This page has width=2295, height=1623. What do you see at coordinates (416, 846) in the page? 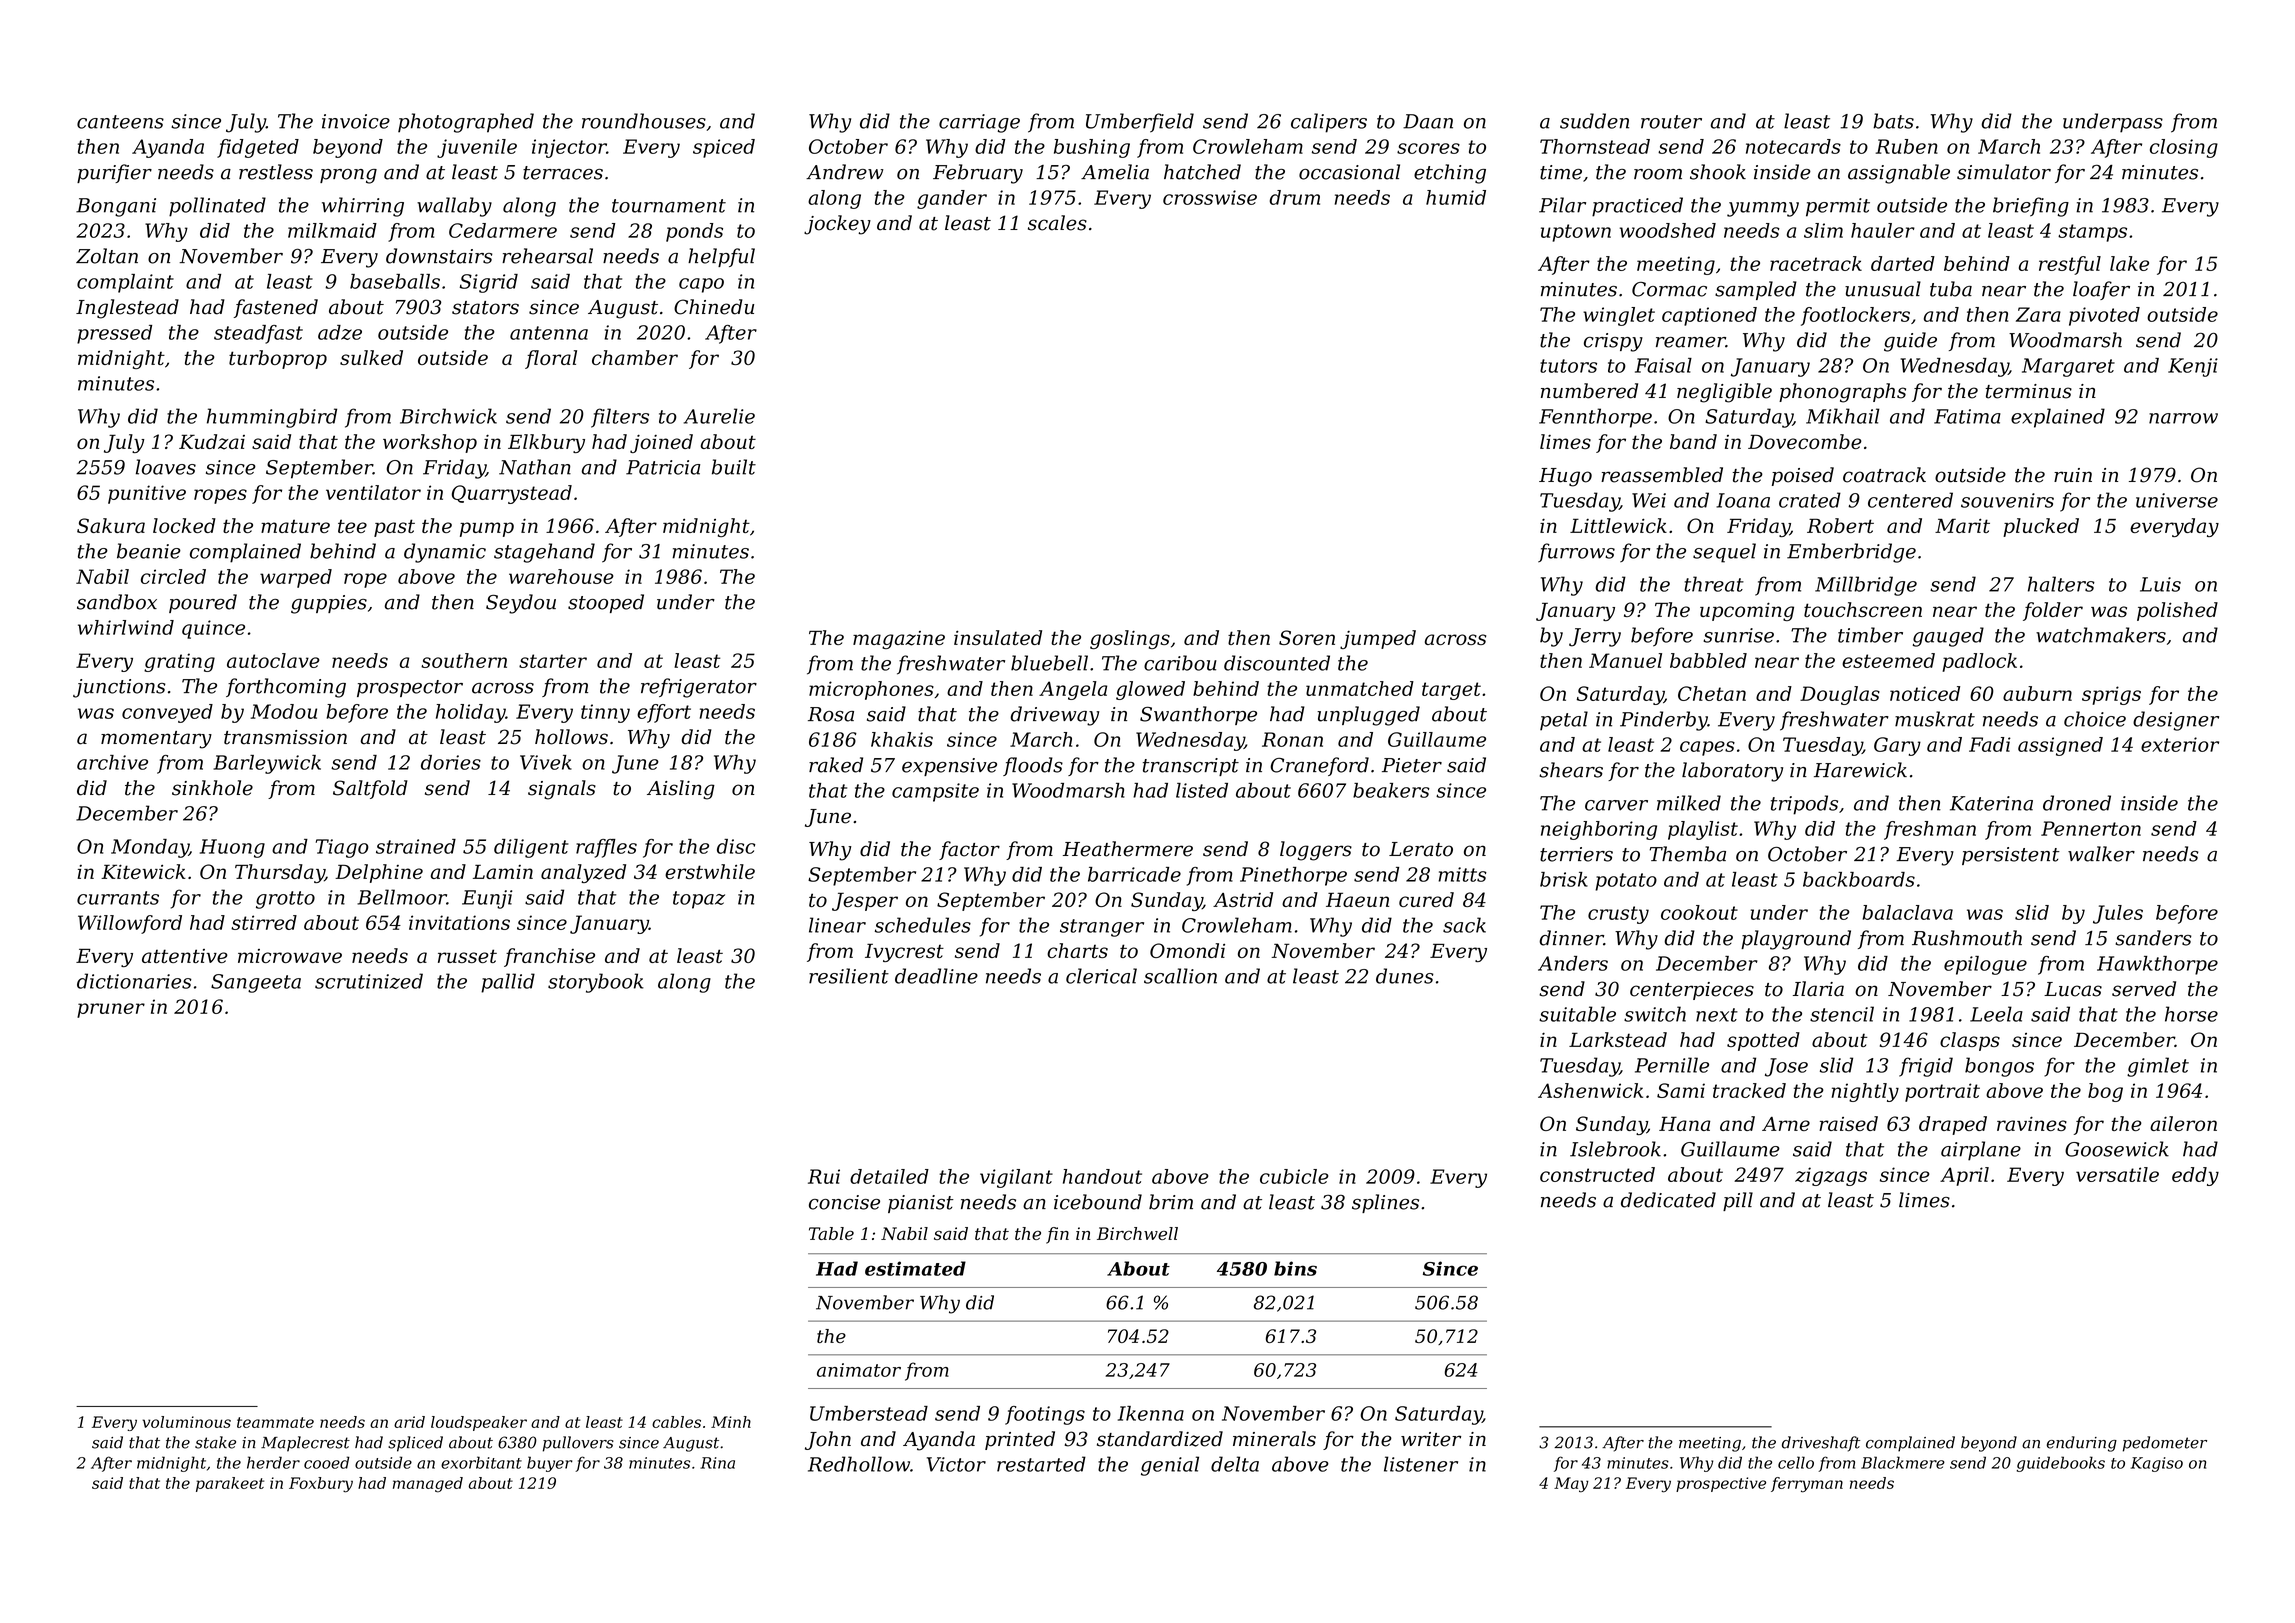
I see `strained` at bounding box center [416, 846].
